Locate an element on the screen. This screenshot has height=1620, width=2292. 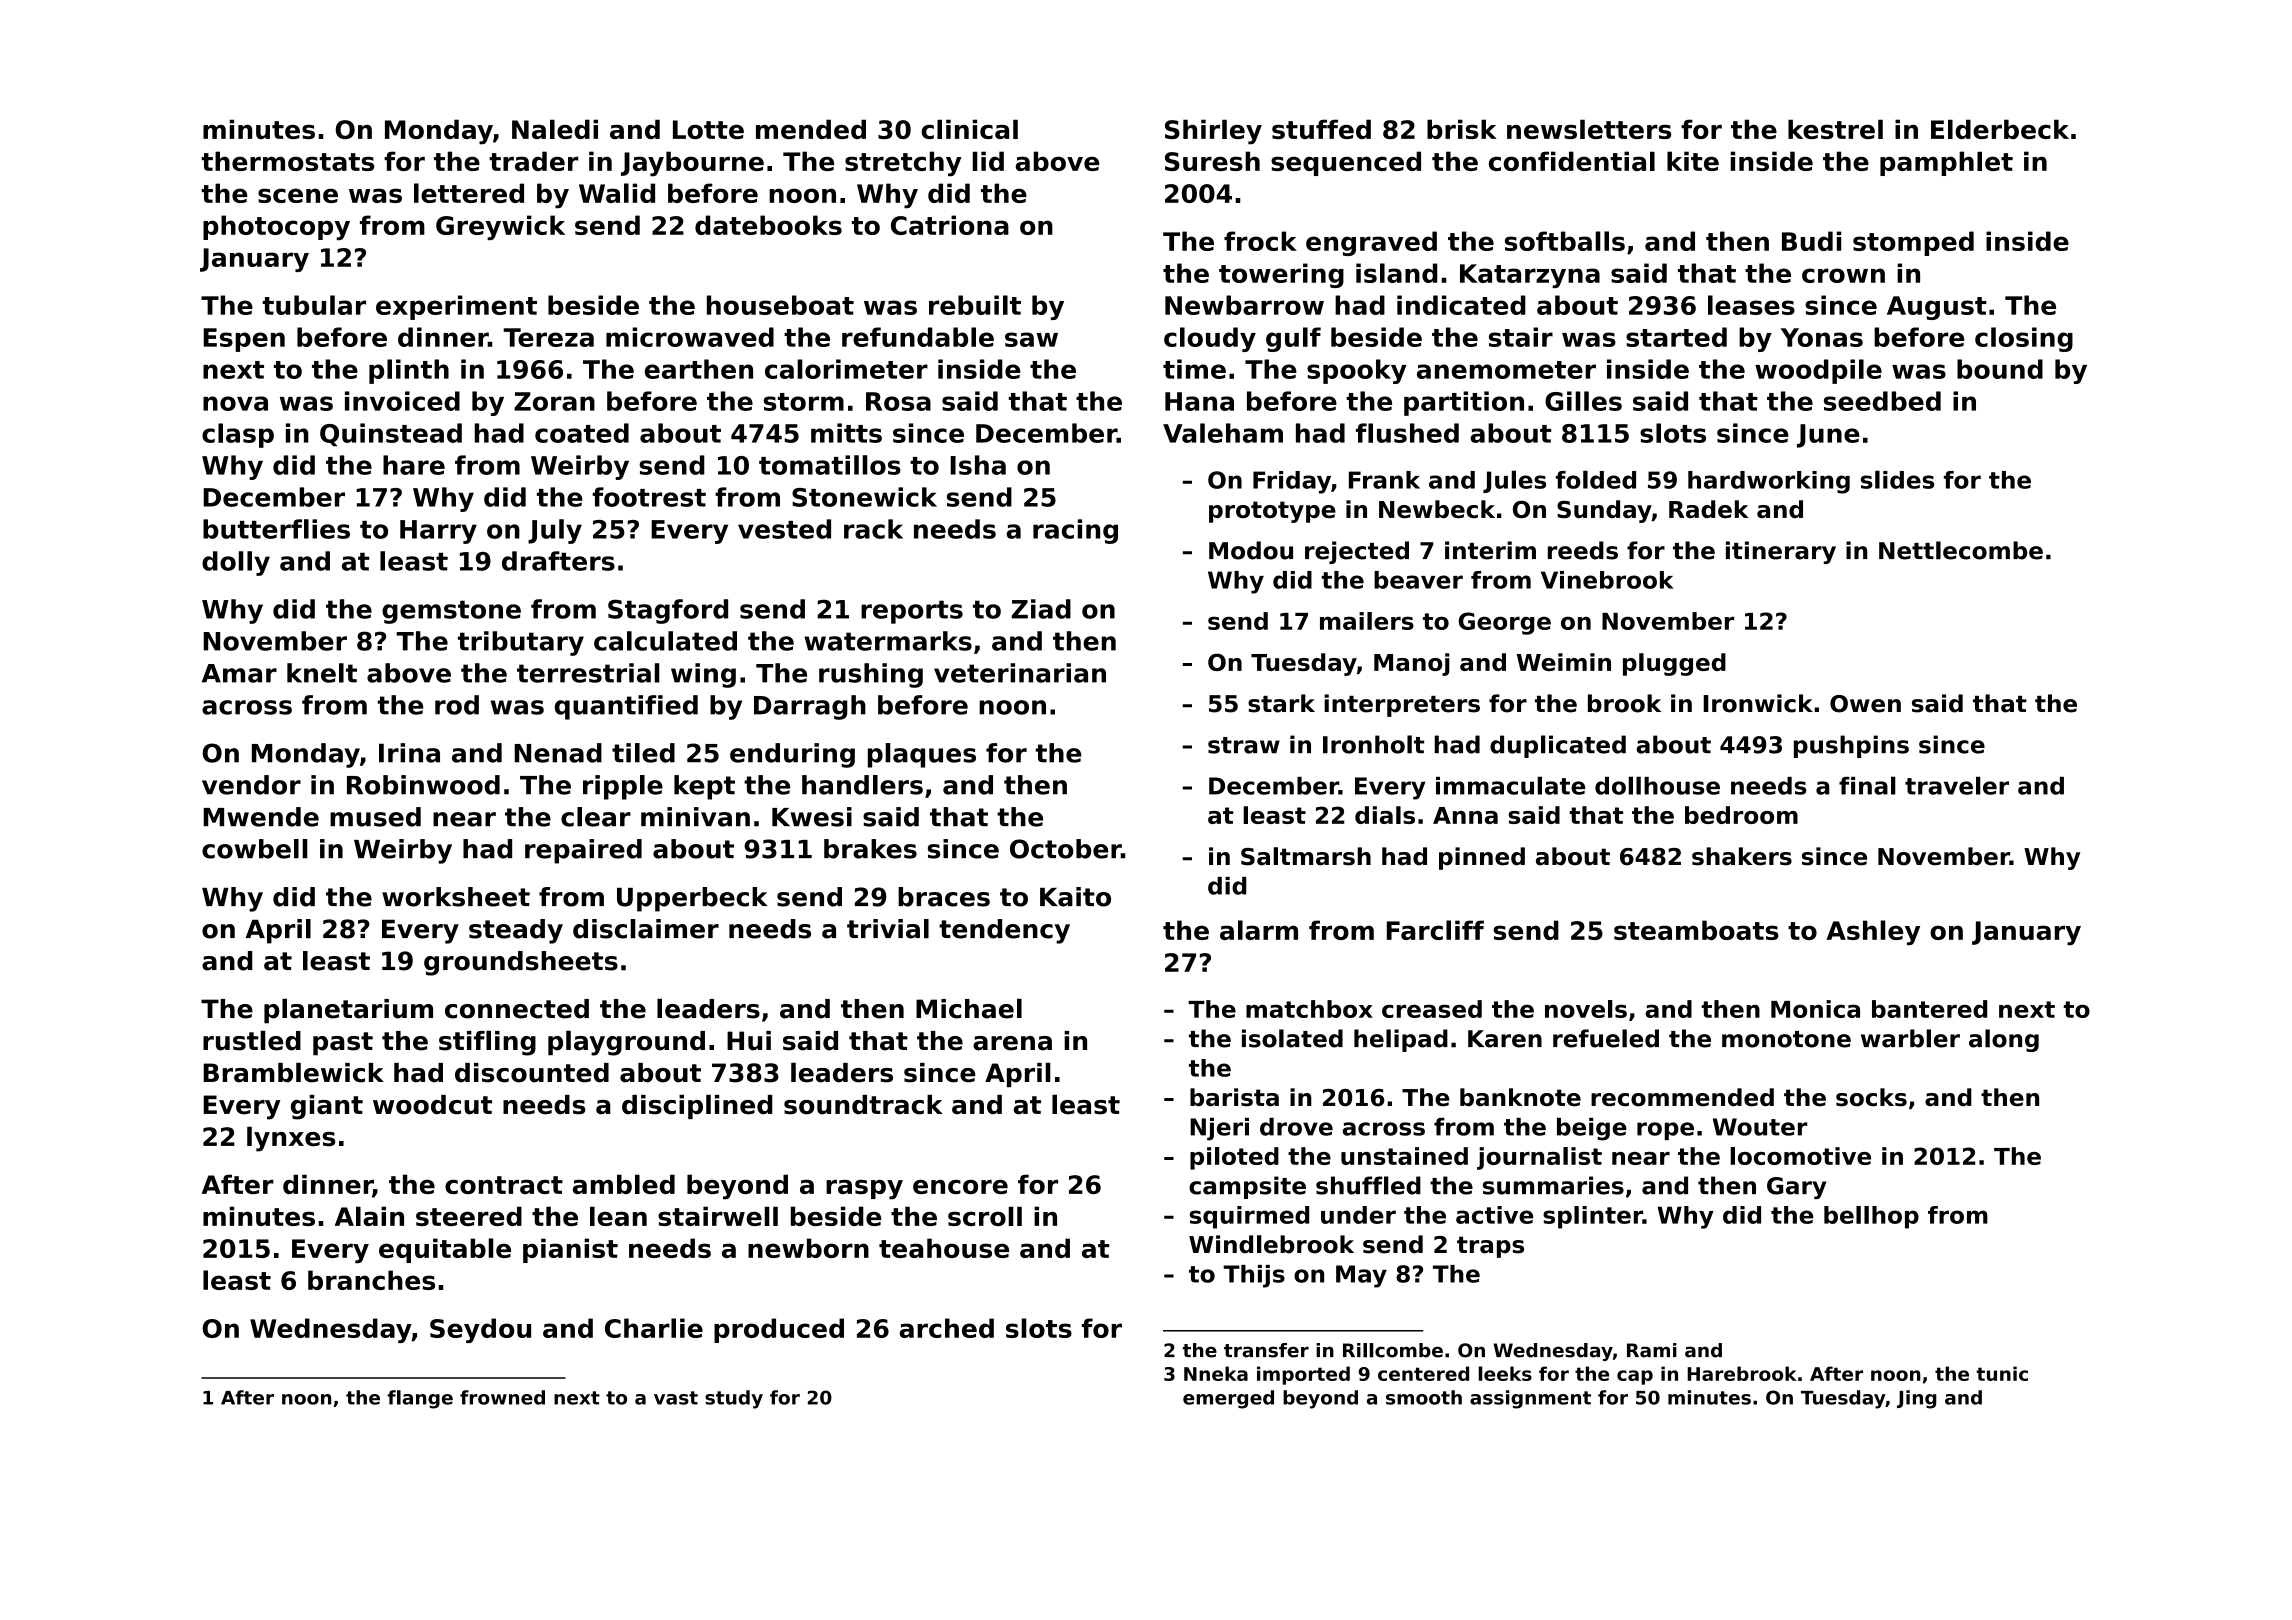
reports is located at coordinates (912, 612).
